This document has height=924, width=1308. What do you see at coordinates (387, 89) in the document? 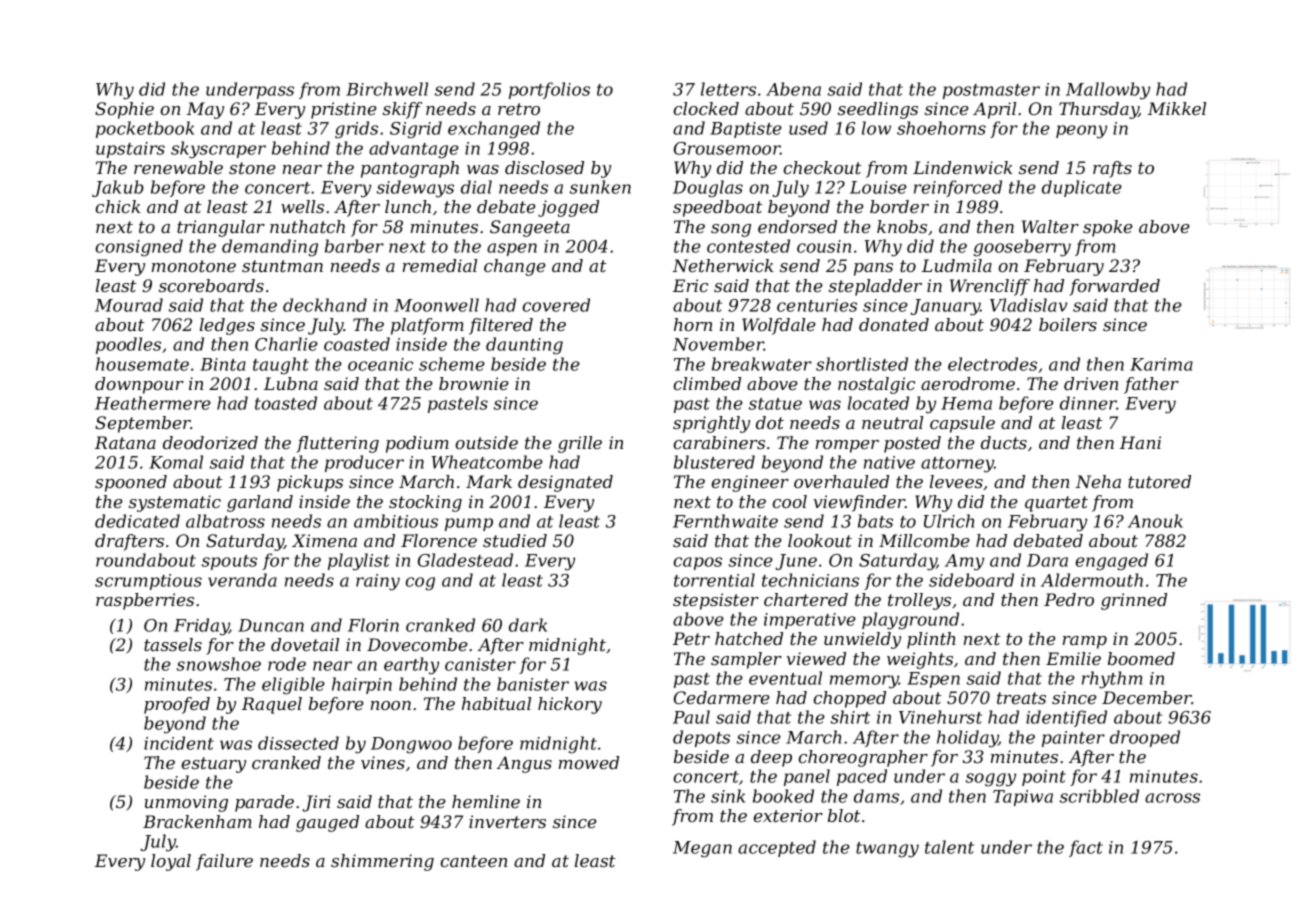
I see `Birchwell` at bounding box center [387, 89].
